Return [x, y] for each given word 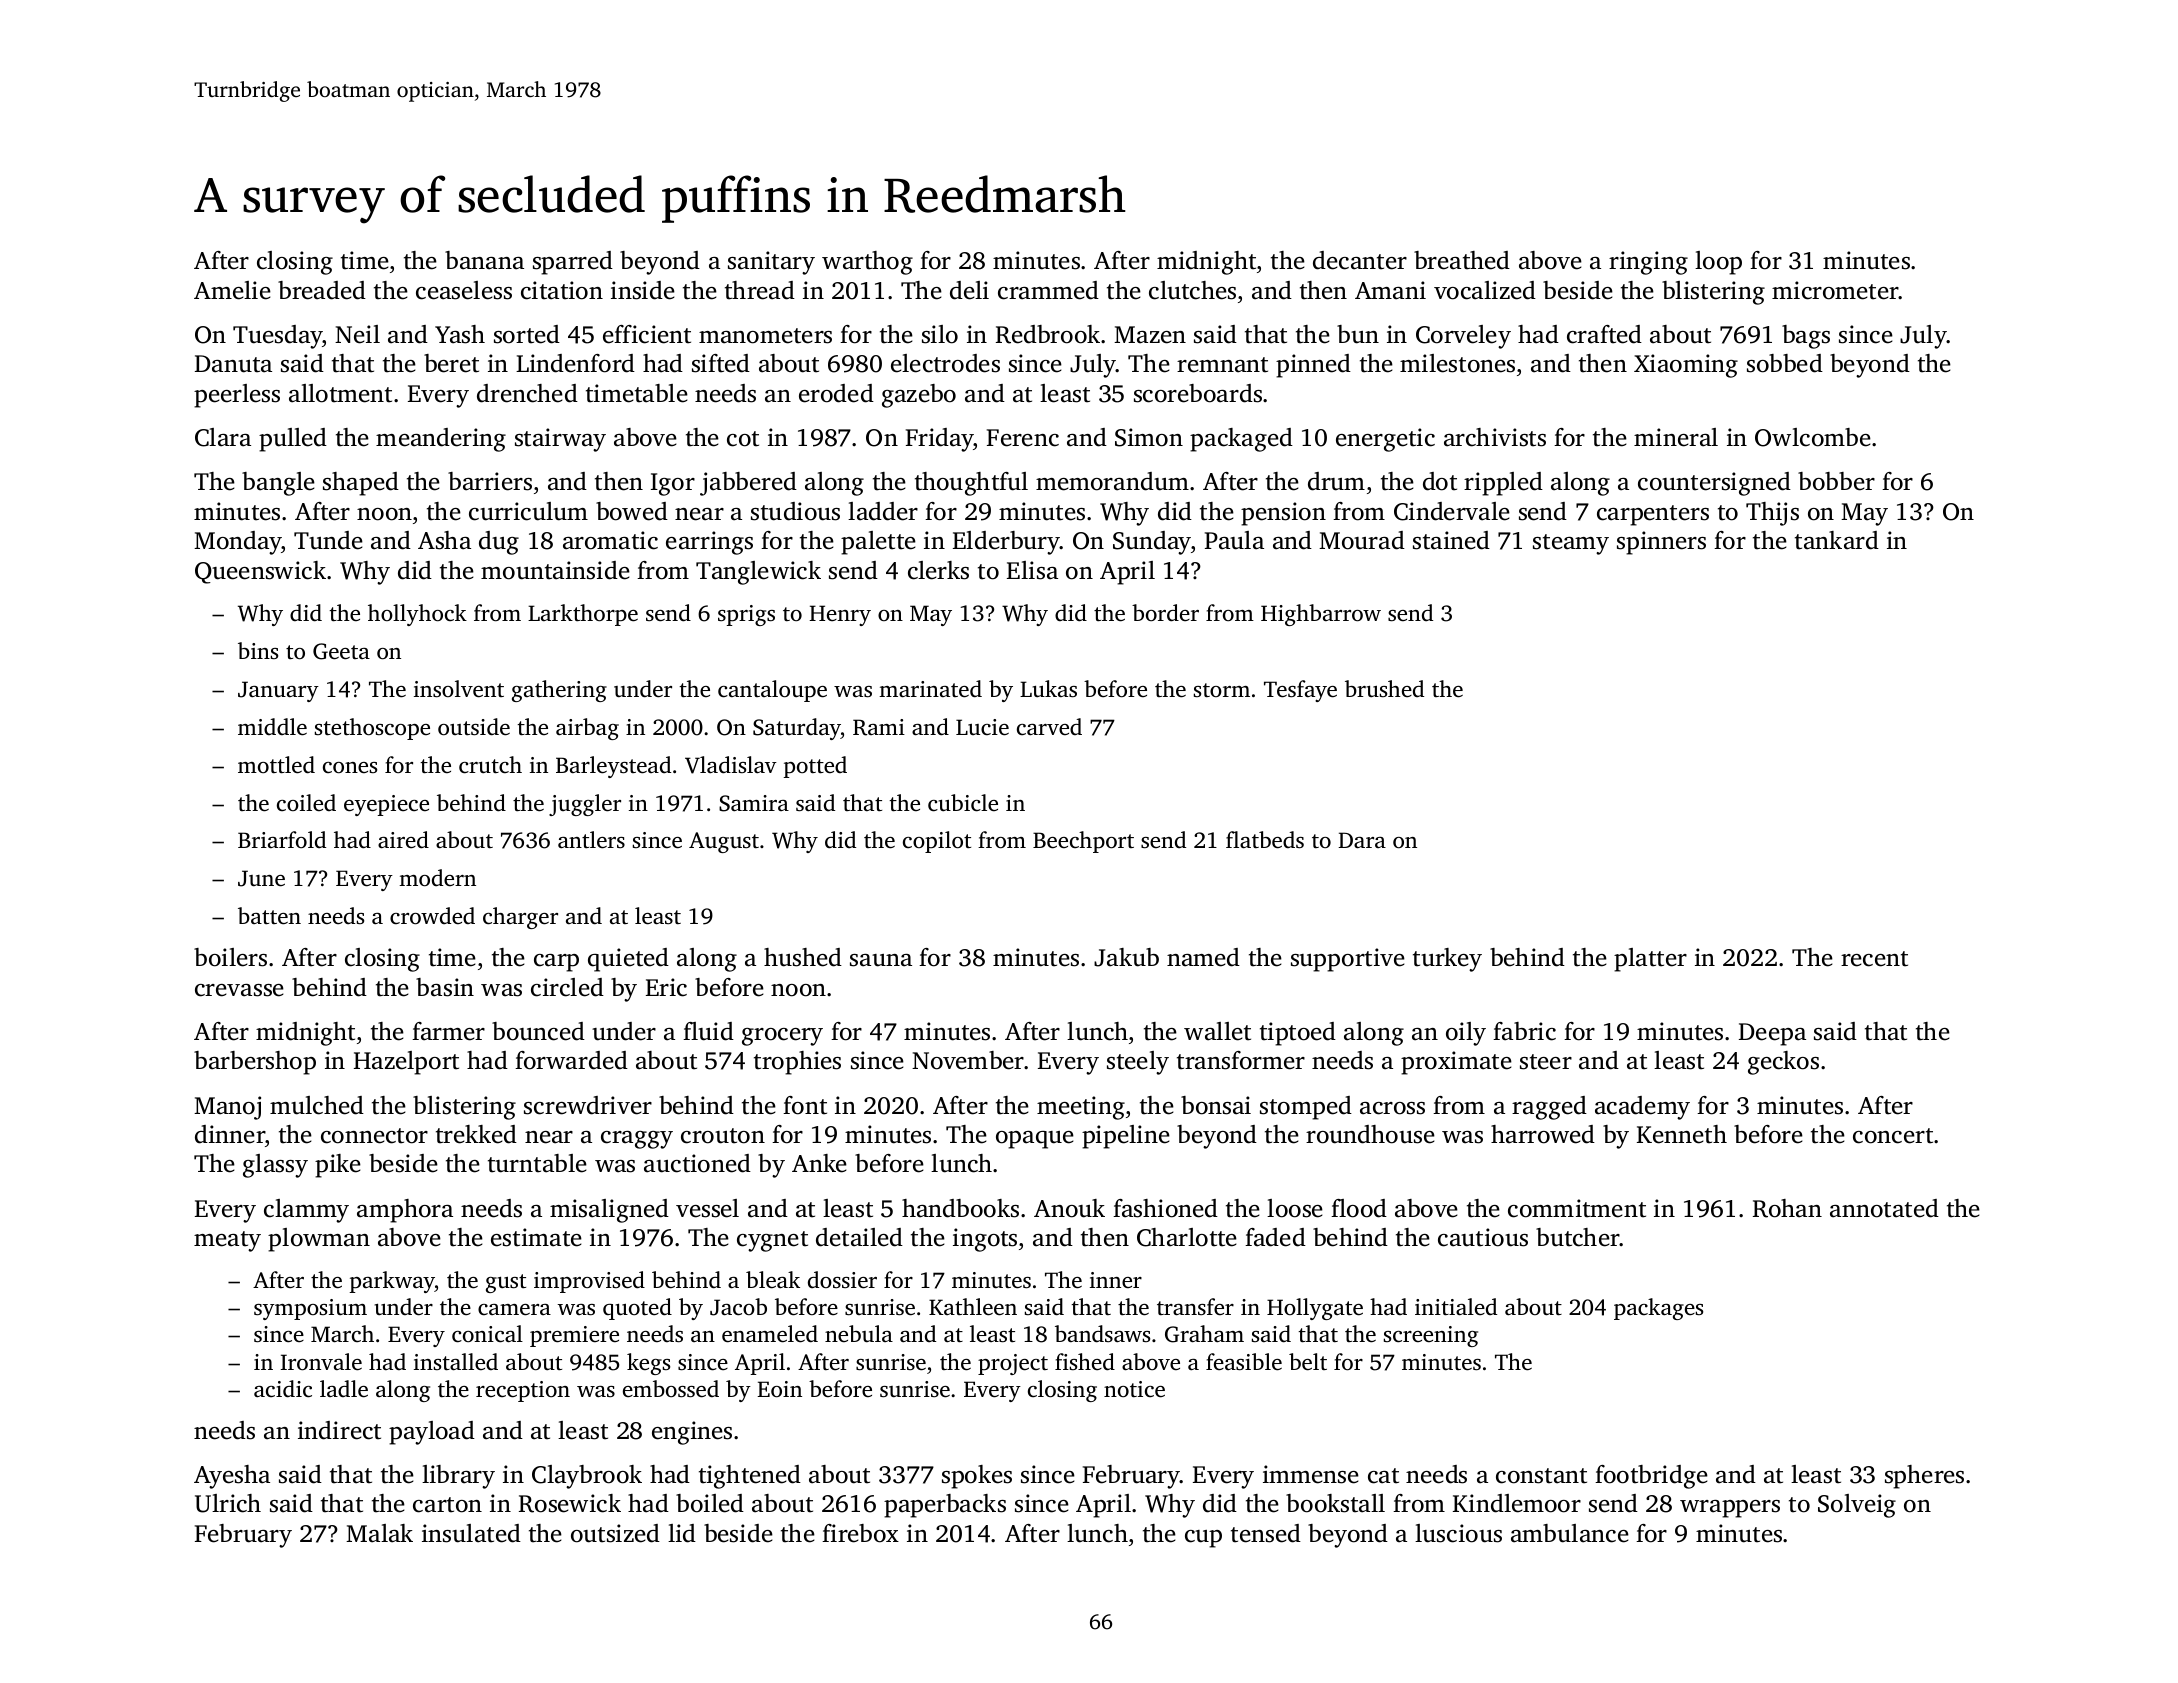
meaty [227, 1241]
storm [1222, 690]
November [968, 1060]
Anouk [1069, 1208]
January [278, 691]
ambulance [1570, 1533]
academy [1642, 1108]
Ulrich [228, 1503]
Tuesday [278, 337]
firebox [860, 1533]
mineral [1676, 437]
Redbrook [1048, 334]
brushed [1384, 688]
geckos [1783, 1063]
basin [445, 987]
